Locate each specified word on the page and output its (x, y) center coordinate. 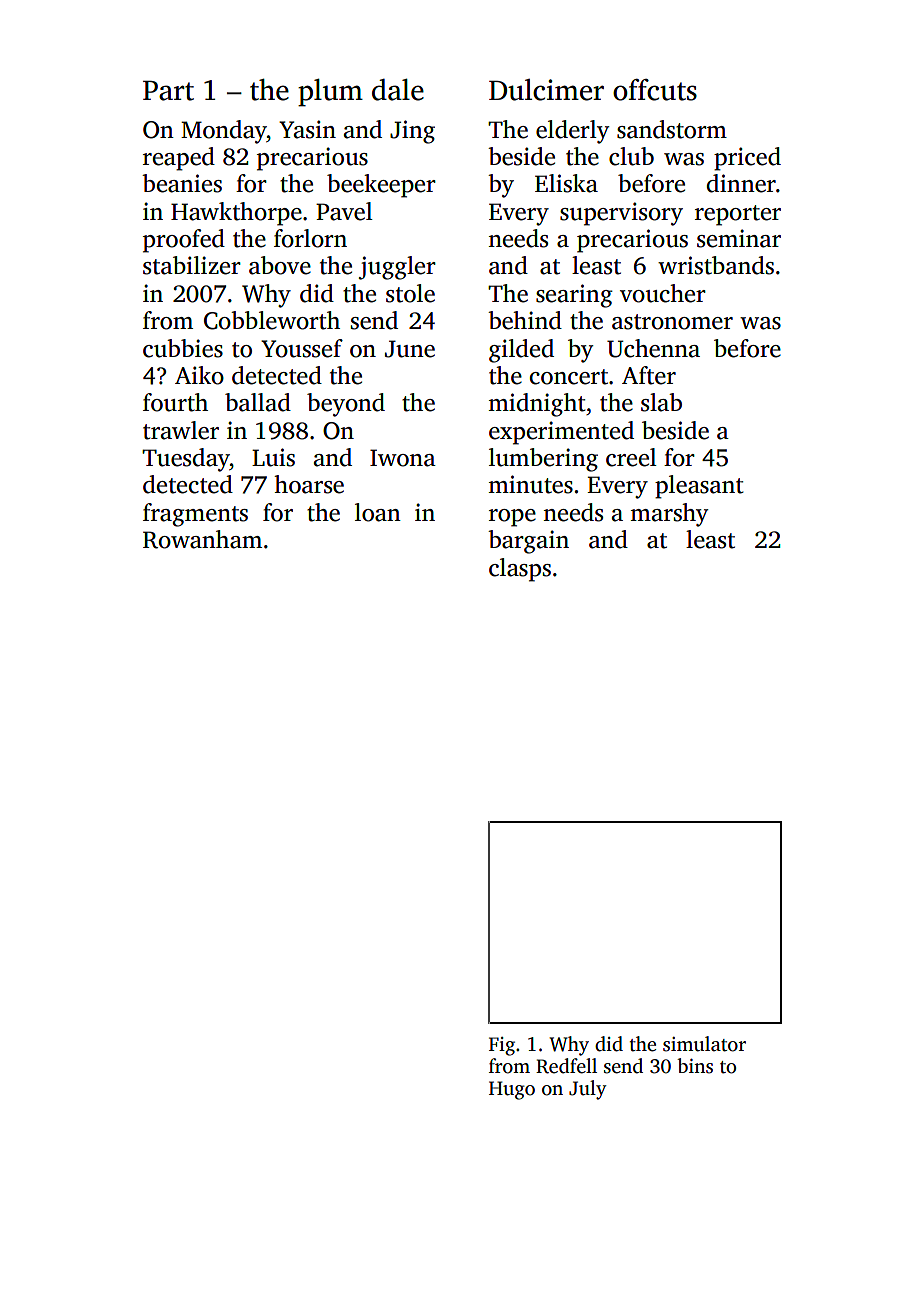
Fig (502, 1046)
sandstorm (672, 129)
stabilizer (192, 265)
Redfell (566, 1066)
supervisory (621, 214)
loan (378, 512)
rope (512, 518)
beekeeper (381, 186)
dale (398, 90)
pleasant (699, 487)
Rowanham (202, 539)
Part (168, 91)
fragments (195, 515)
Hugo (512, 1090)
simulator (704, 1044)
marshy (669, 515)
